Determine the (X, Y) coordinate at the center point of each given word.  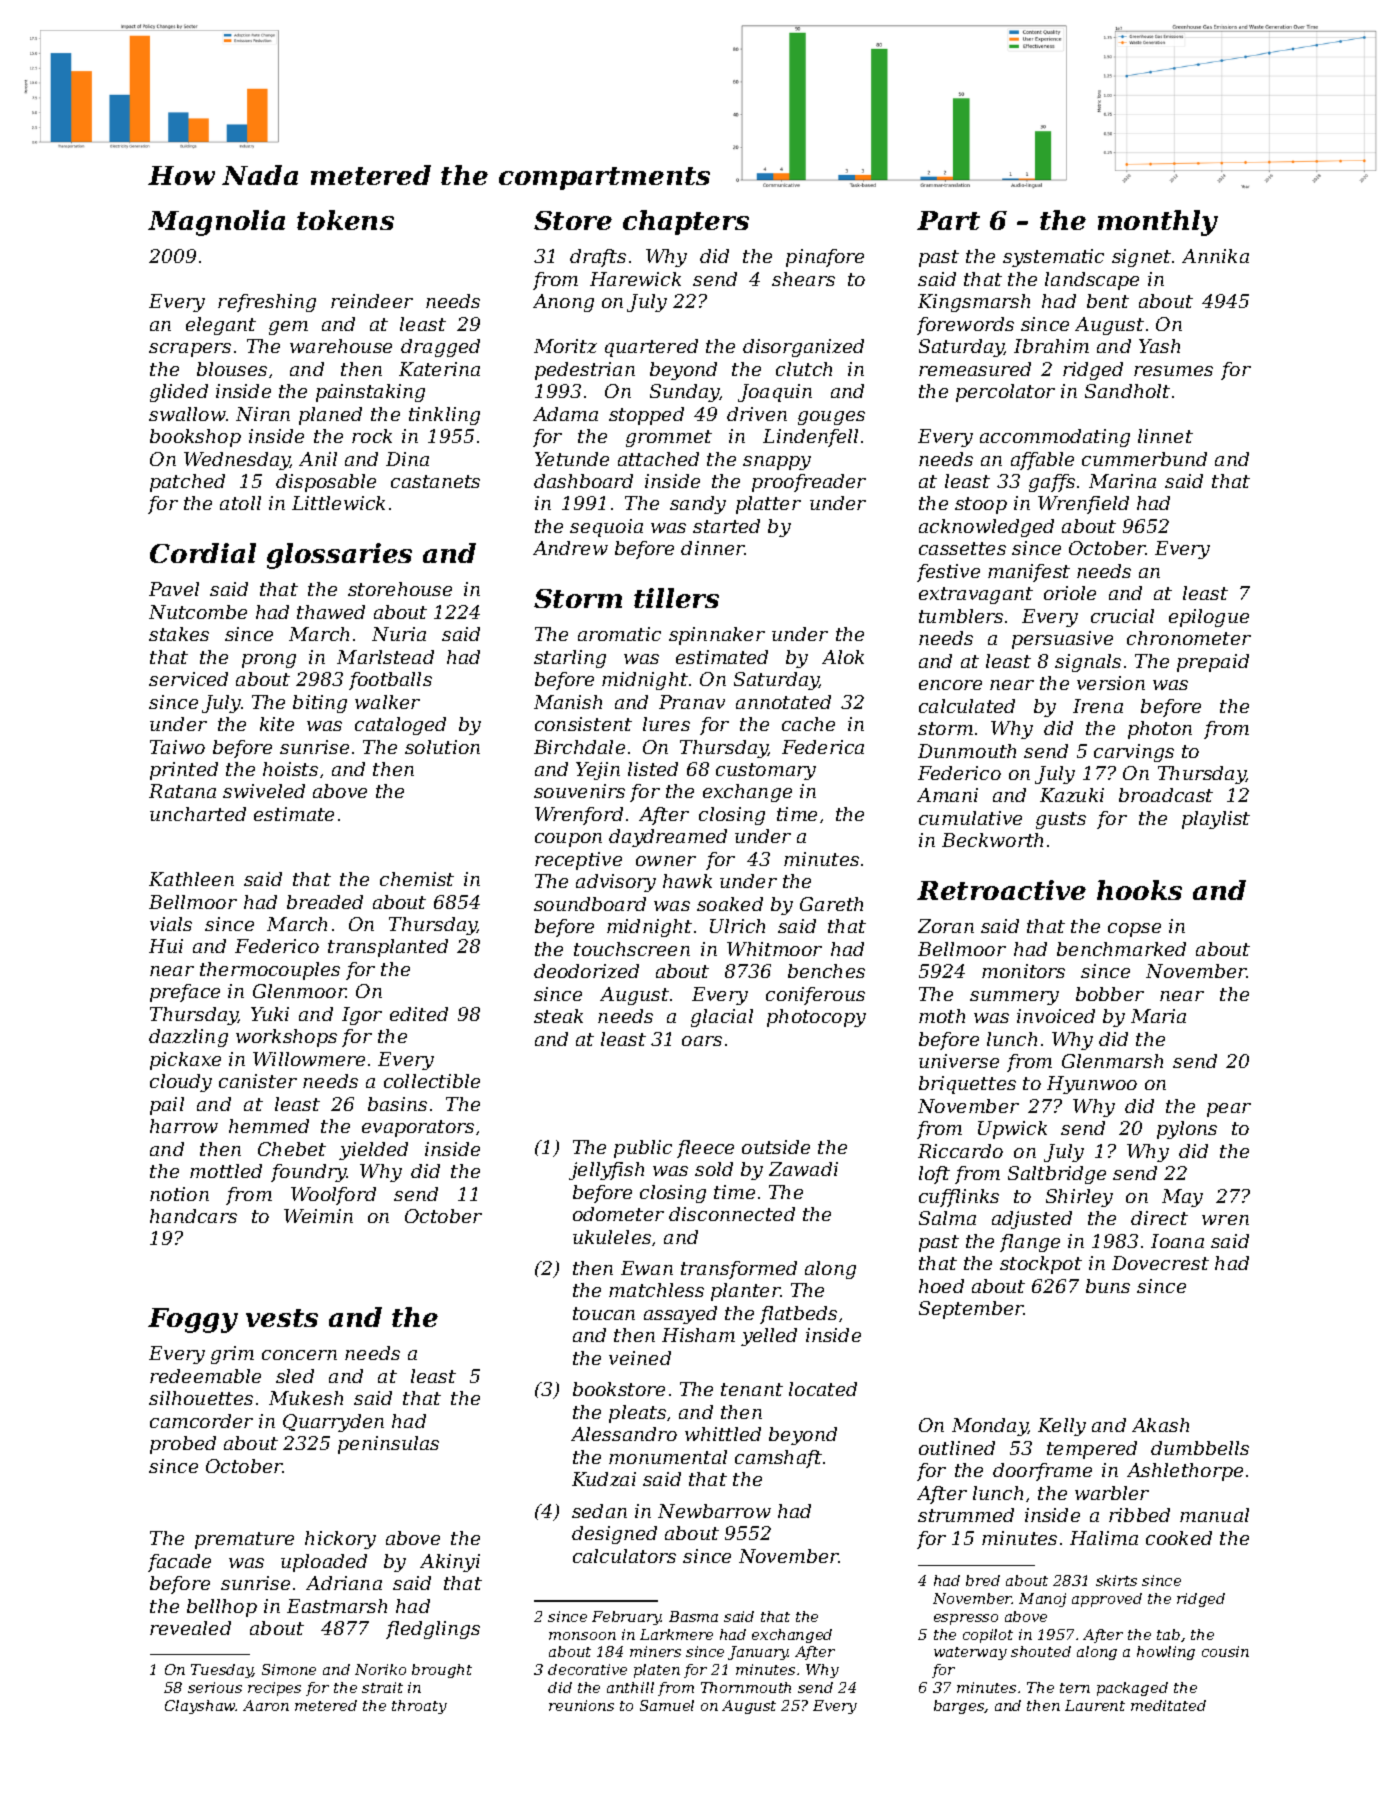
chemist (417, 879)
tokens (345, 220)
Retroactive (1001, 890)
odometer (618, 1214)
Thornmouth (746, 1687)
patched (187, 483)
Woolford (333, 1196)
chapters (686, 222)
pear (1229, 1110)
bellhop (222, 1608)
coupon (568, 840)
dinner (713, 548)
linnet (1165, 436)
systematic (1053, 258)
